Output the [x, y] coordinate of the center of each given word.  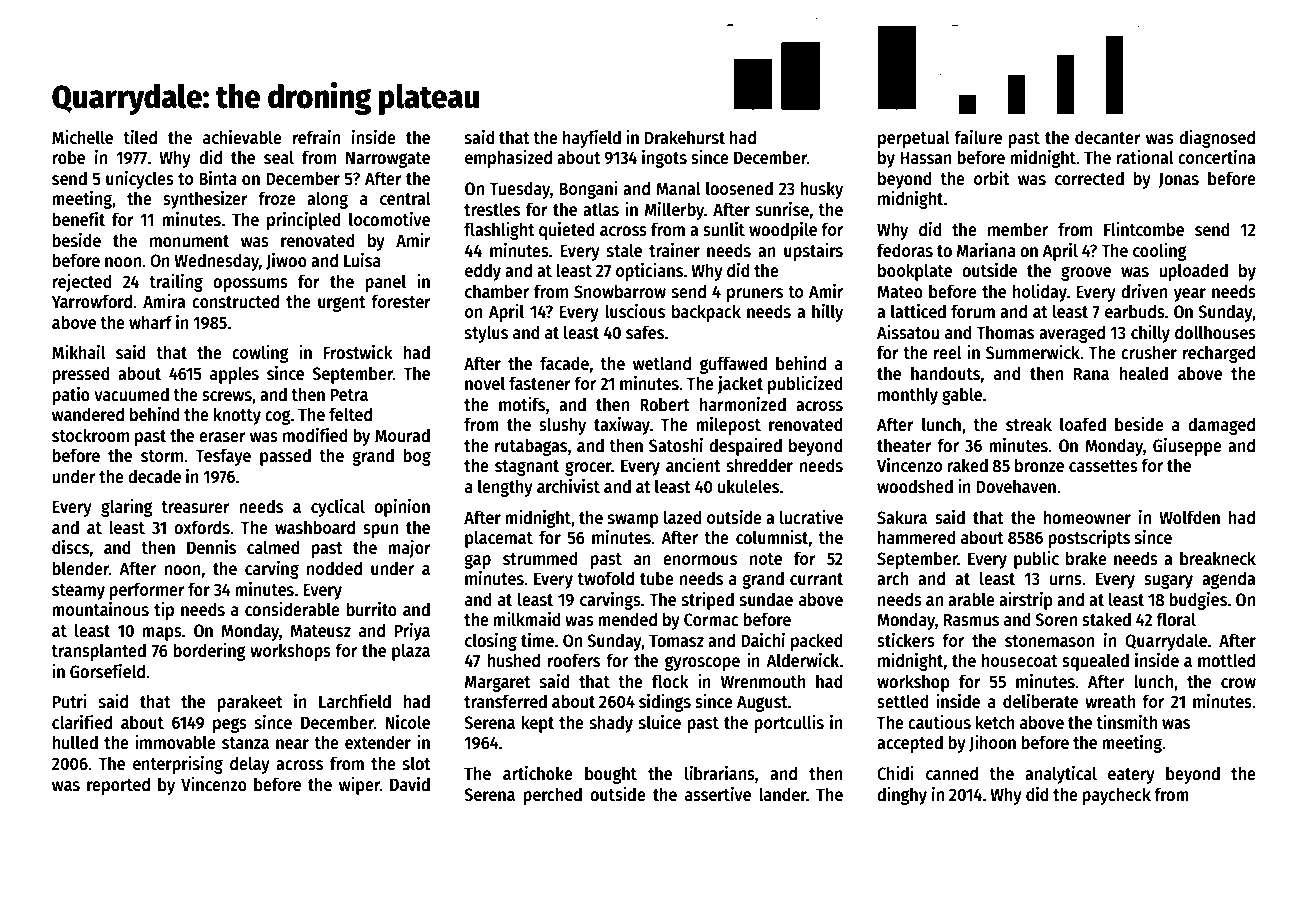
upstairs [813, 252]
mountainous [100, 609]
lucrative [811, 517]
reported [118, 786]
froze [277, 198]
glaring [127, 508]
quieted [567, 231]
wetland [662, 363]
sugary [1168, 581]
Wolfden [1189, 517]
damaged [1221, 426]
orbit [992, 178]
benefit [78, 219]
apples [234, 375]
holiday [1040, 293]
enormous [700, 560]
